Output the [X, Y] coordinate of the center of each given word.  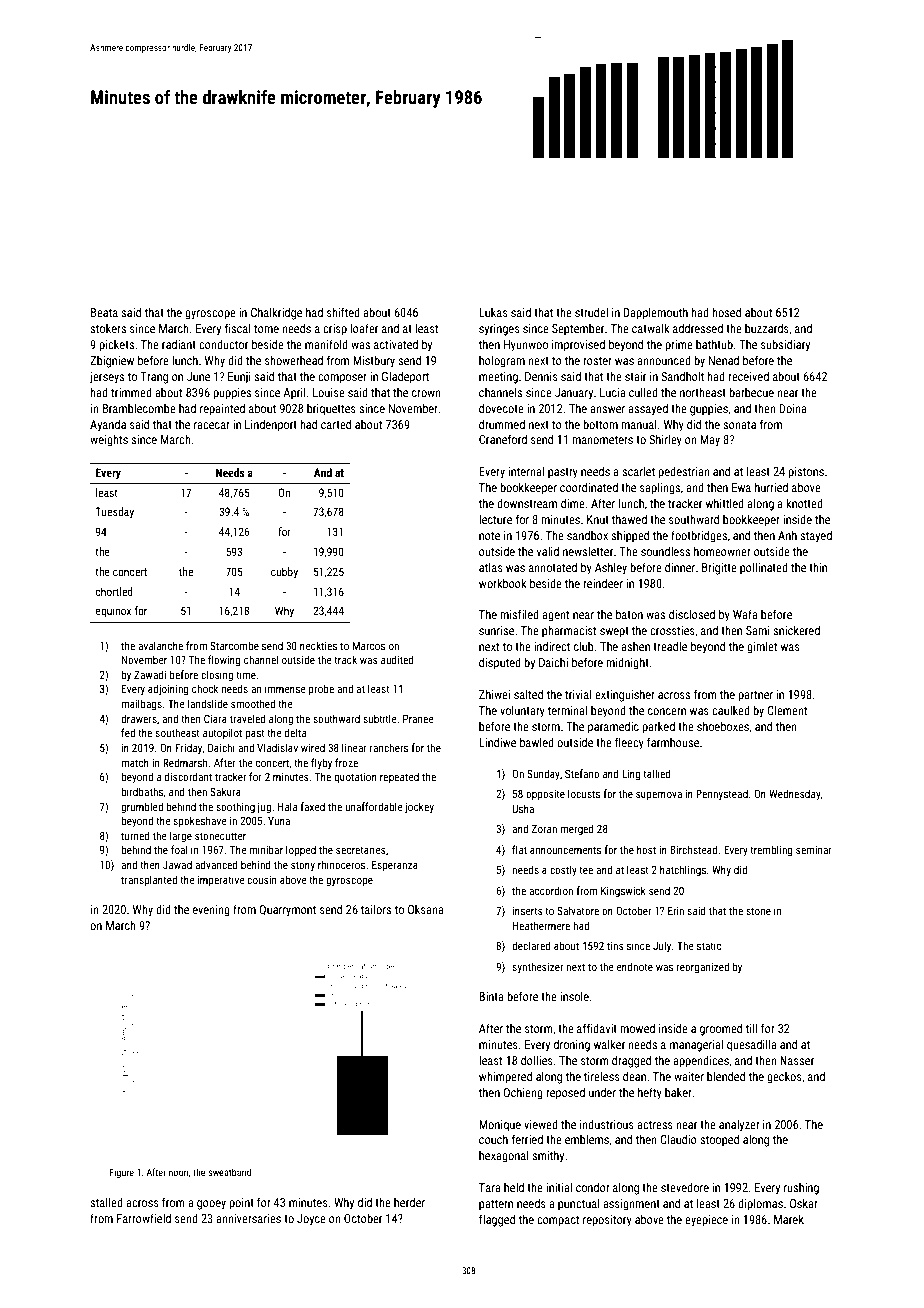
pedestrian [684, 472]
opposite [545, 795]
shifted [343, 312]
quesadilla [752, 1045]
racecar [212, 425]
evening [211, 911]
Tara [490, 1187]
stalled [106, 1202]
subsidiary [785, 345]
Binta [491, 996]
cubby [284, 573]
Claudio [678, 1139]
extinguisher [625, 695]
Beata [104, 312]
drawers [139, 718]
